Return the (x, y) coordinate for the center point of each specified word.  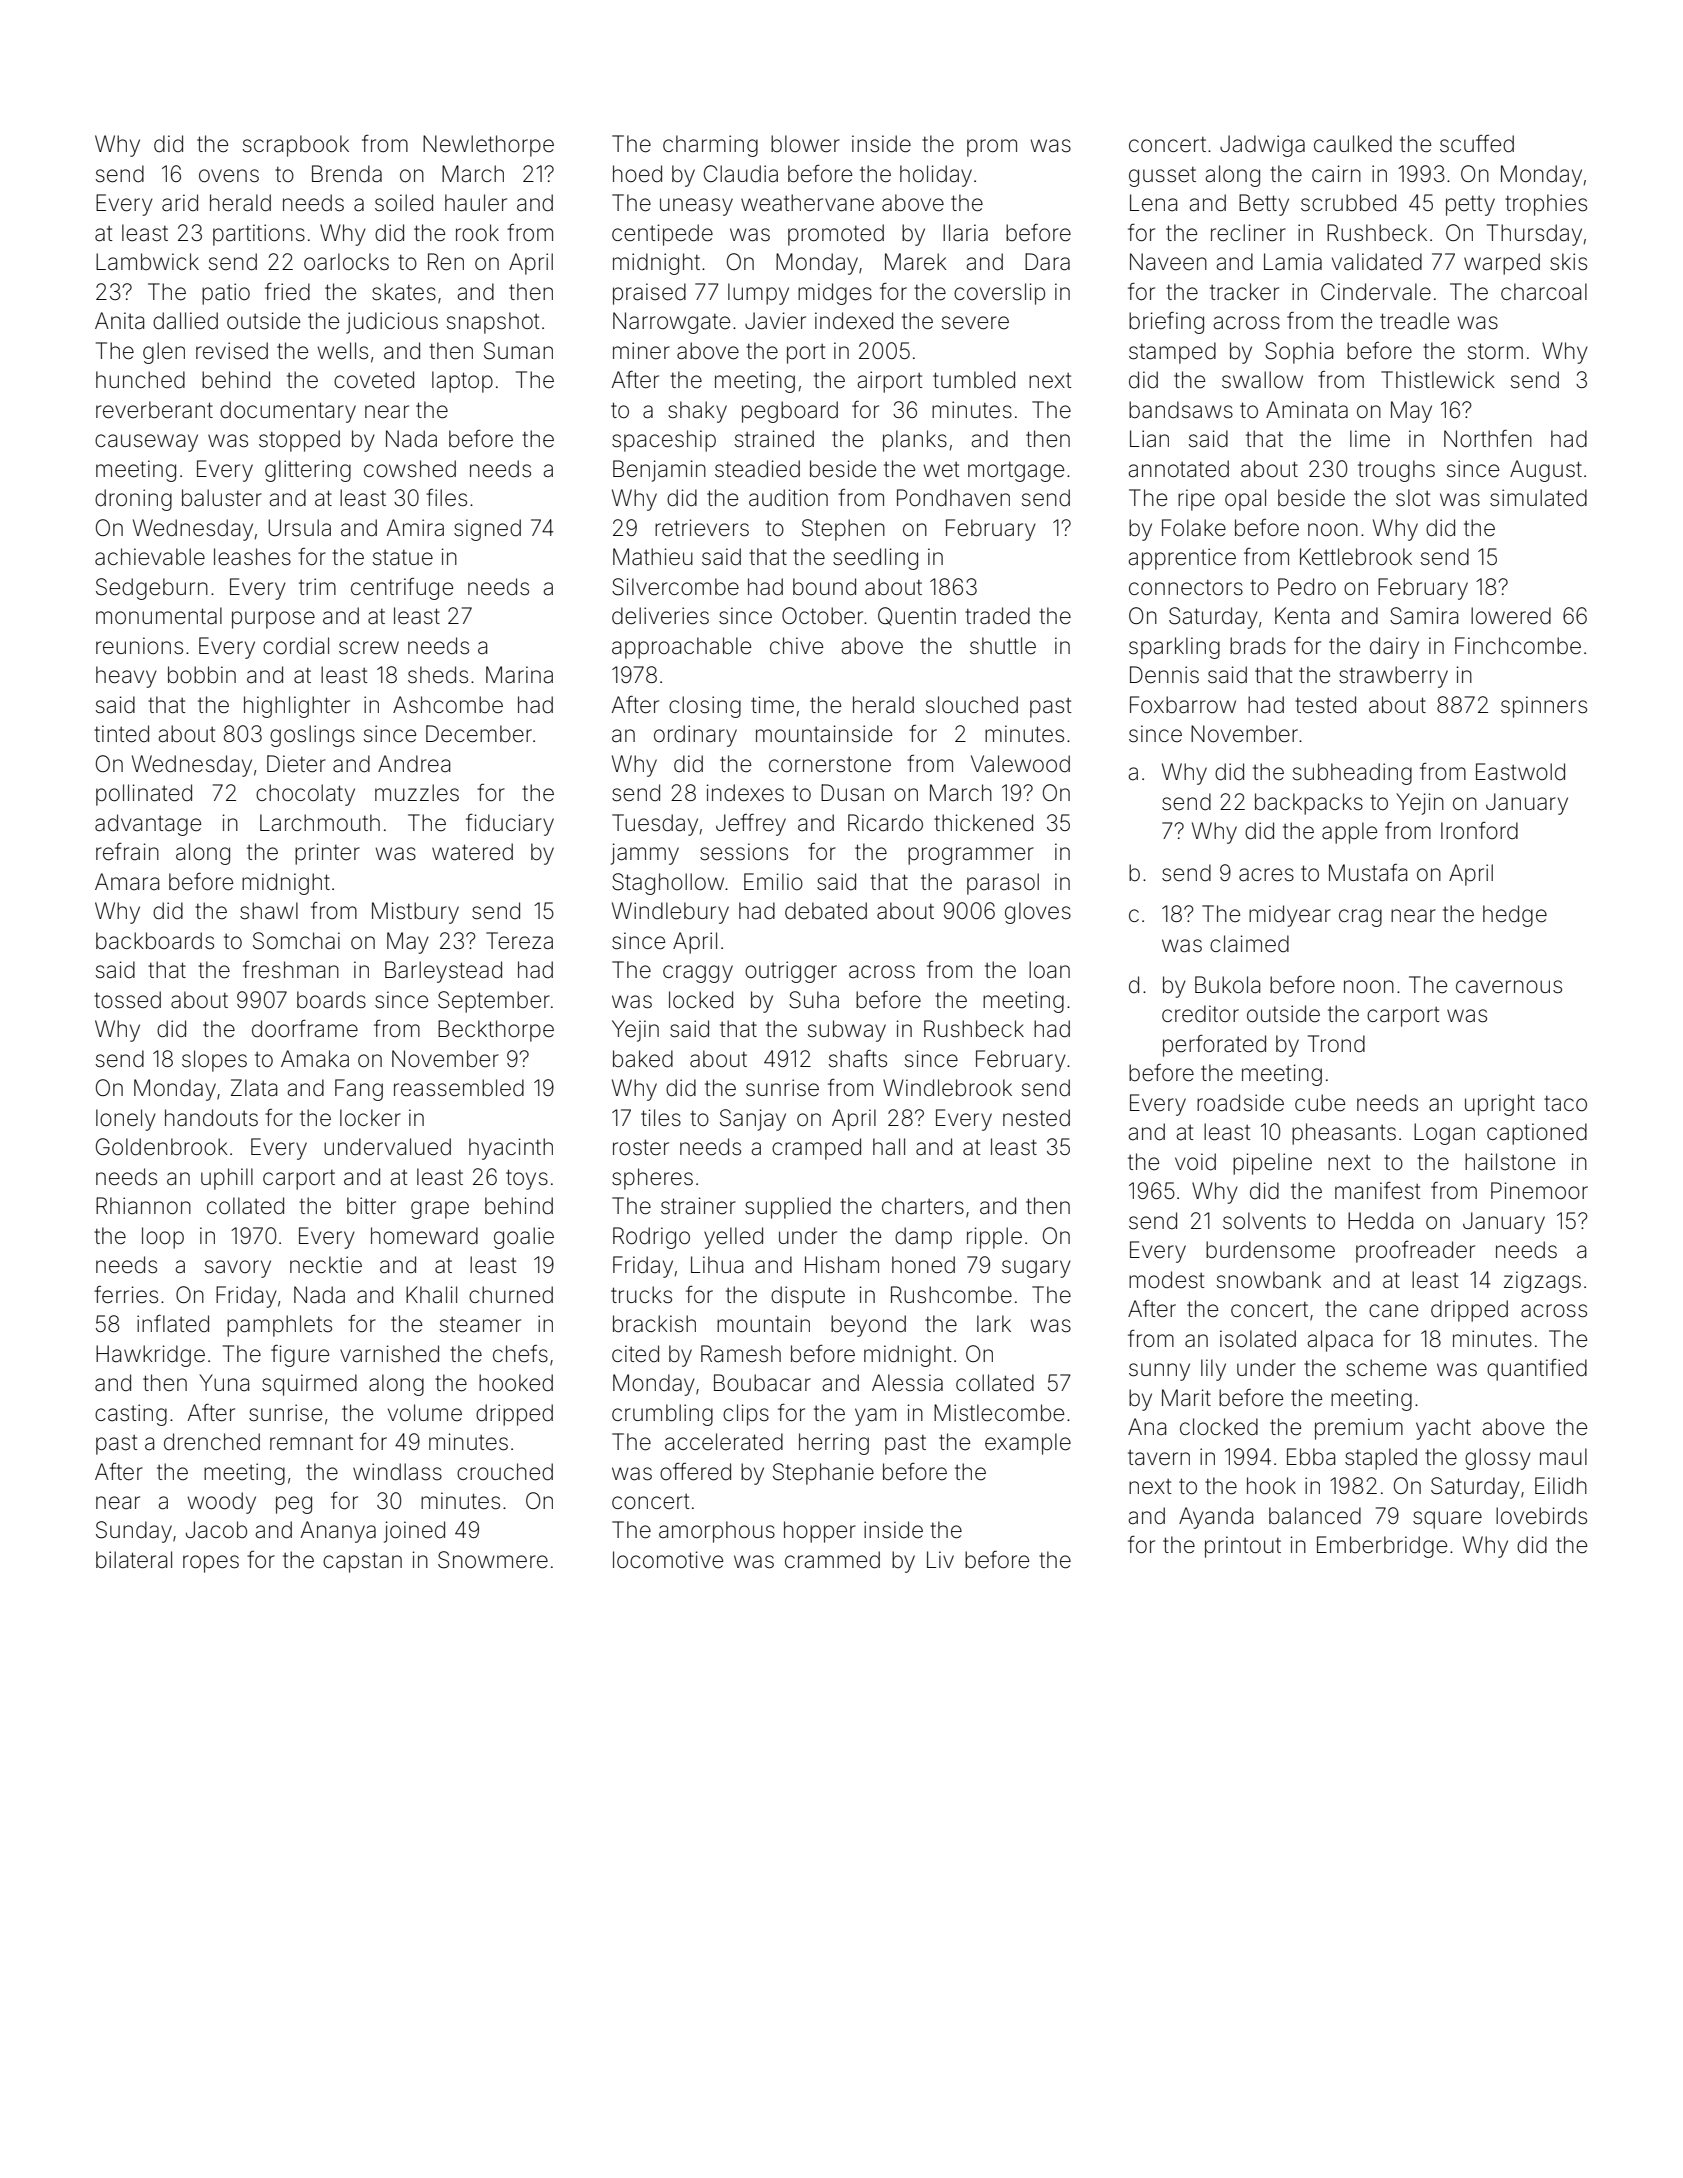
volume (425, 1413)
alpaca (1340, 1341)
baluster (222, 498)
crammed (832, 1560)
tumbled (974, 380)
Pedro (1307, 587)
